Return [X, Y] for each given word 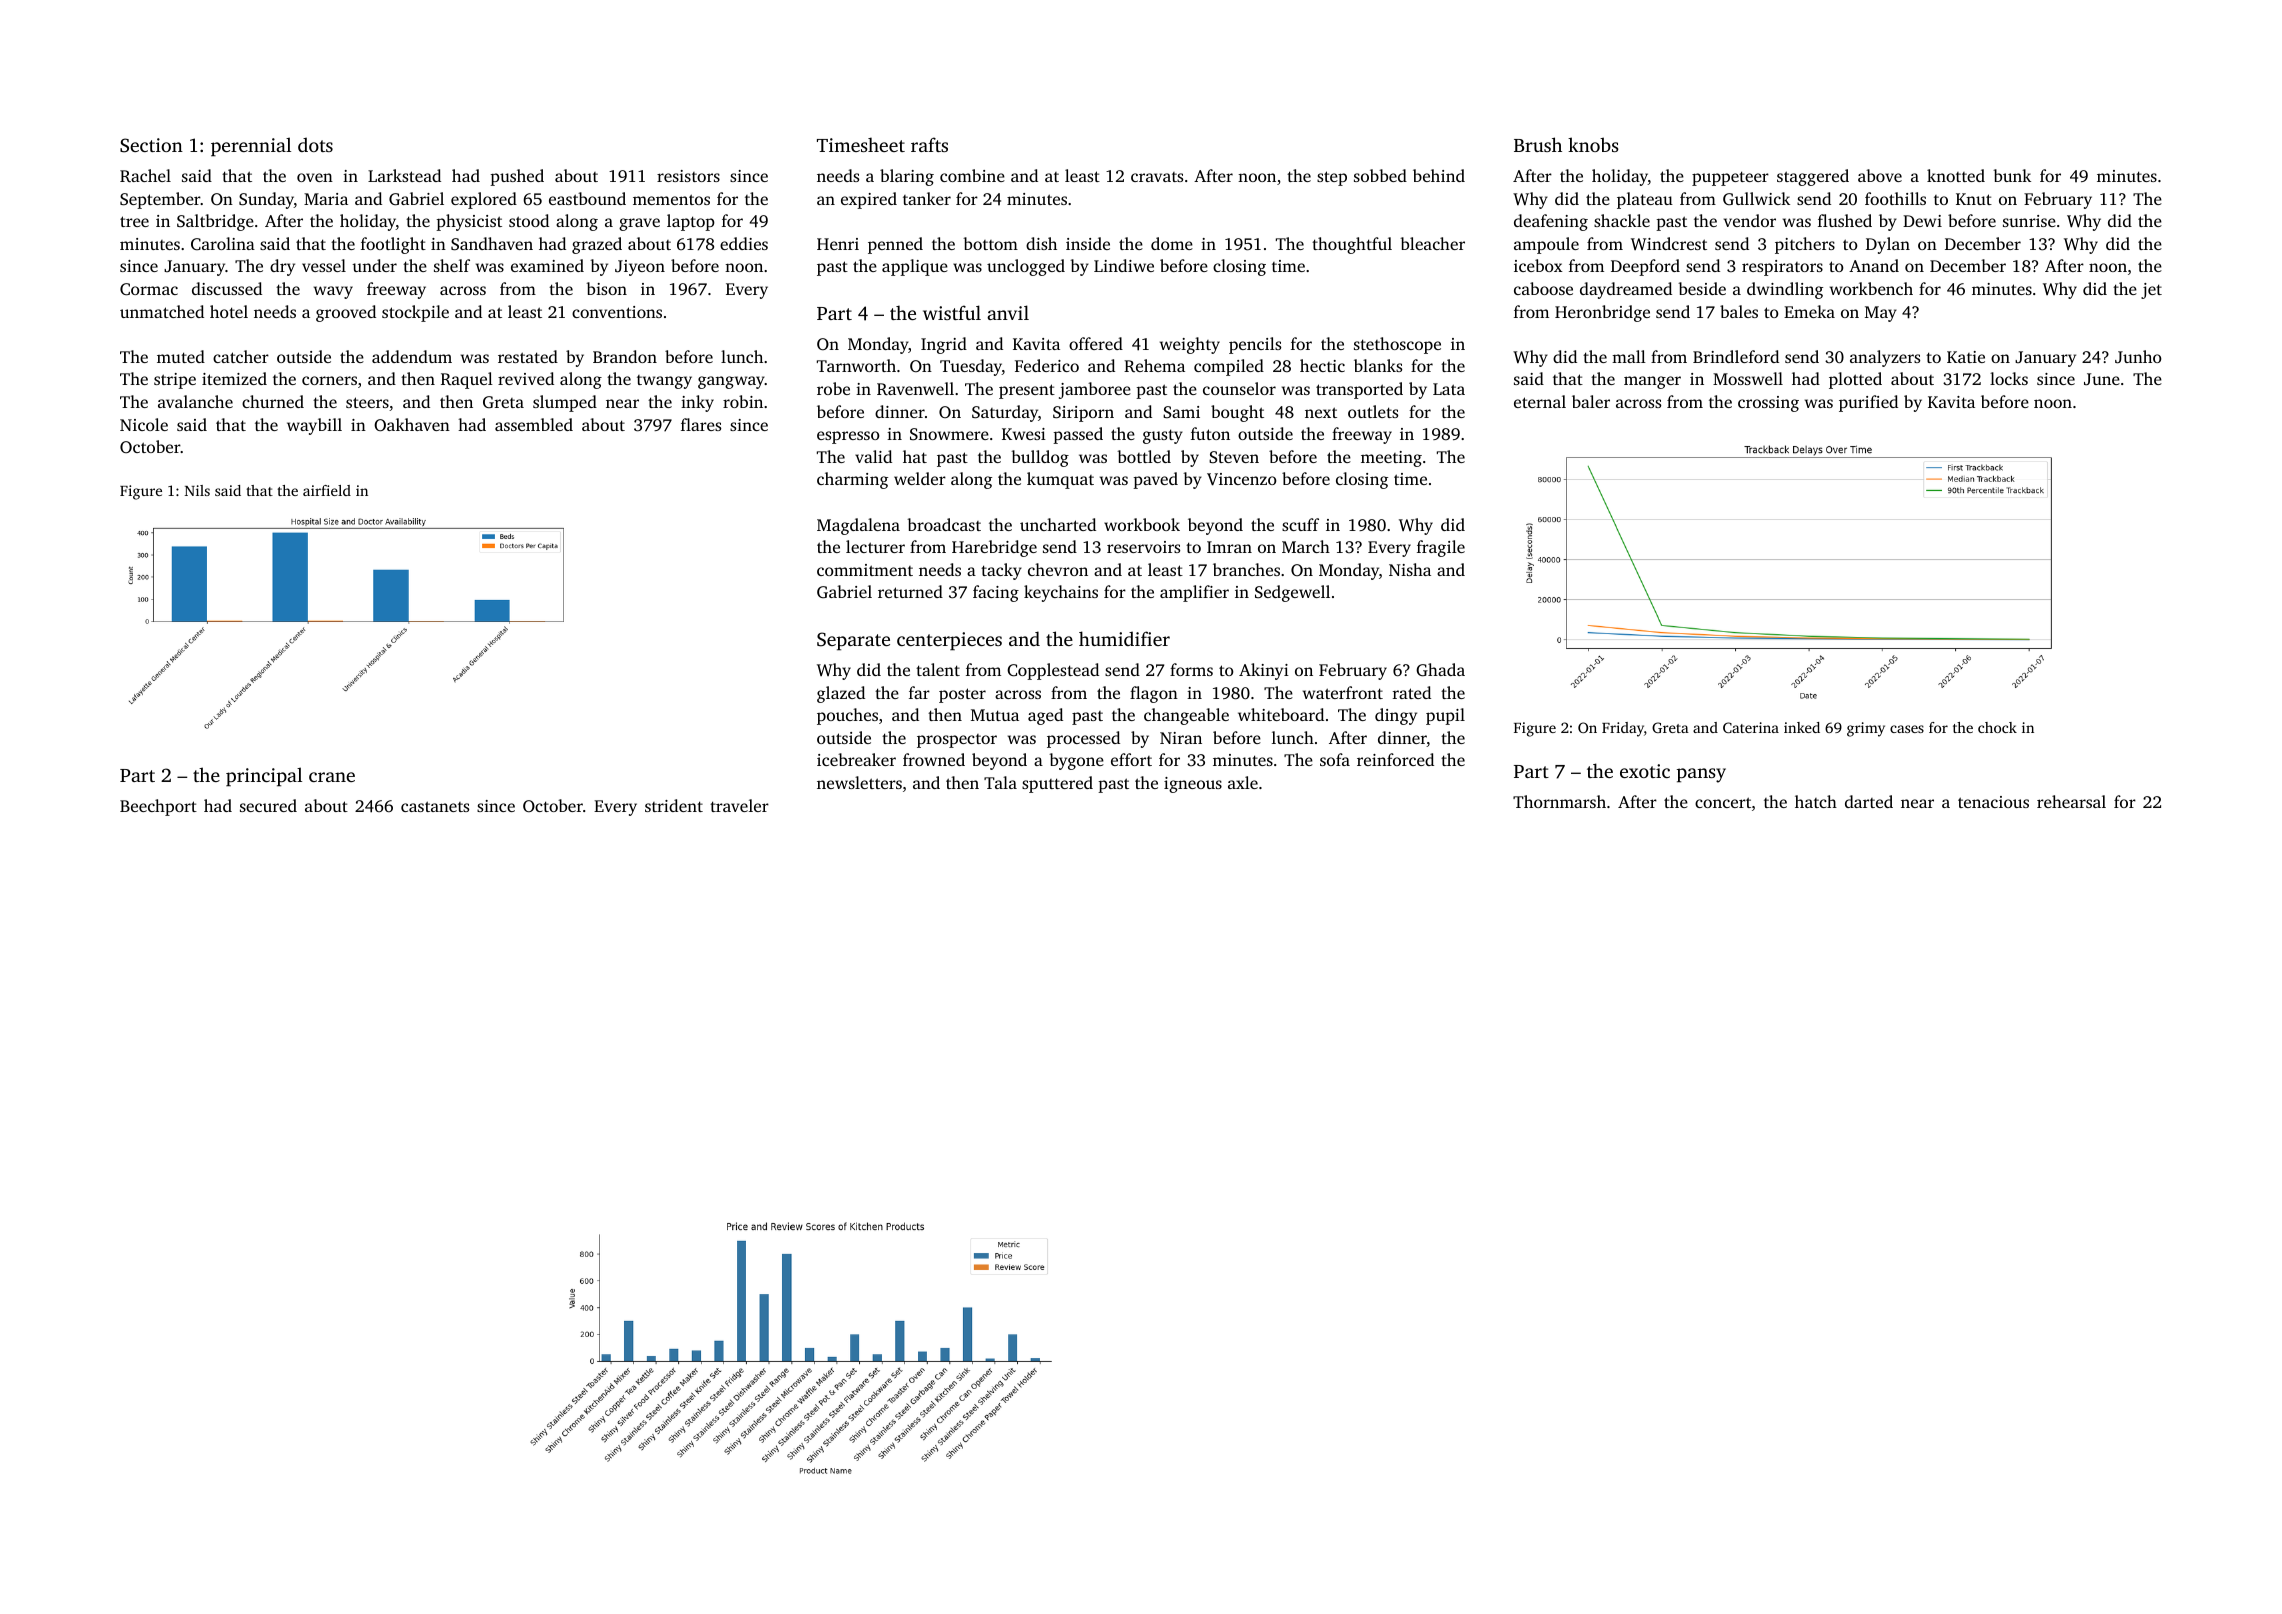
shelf [452, 265]
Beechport [158, 807]
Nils [197, 490]
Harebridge [994, 548]
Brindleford [1736, 356]
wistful [952, 312]
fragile [1441, 548]
